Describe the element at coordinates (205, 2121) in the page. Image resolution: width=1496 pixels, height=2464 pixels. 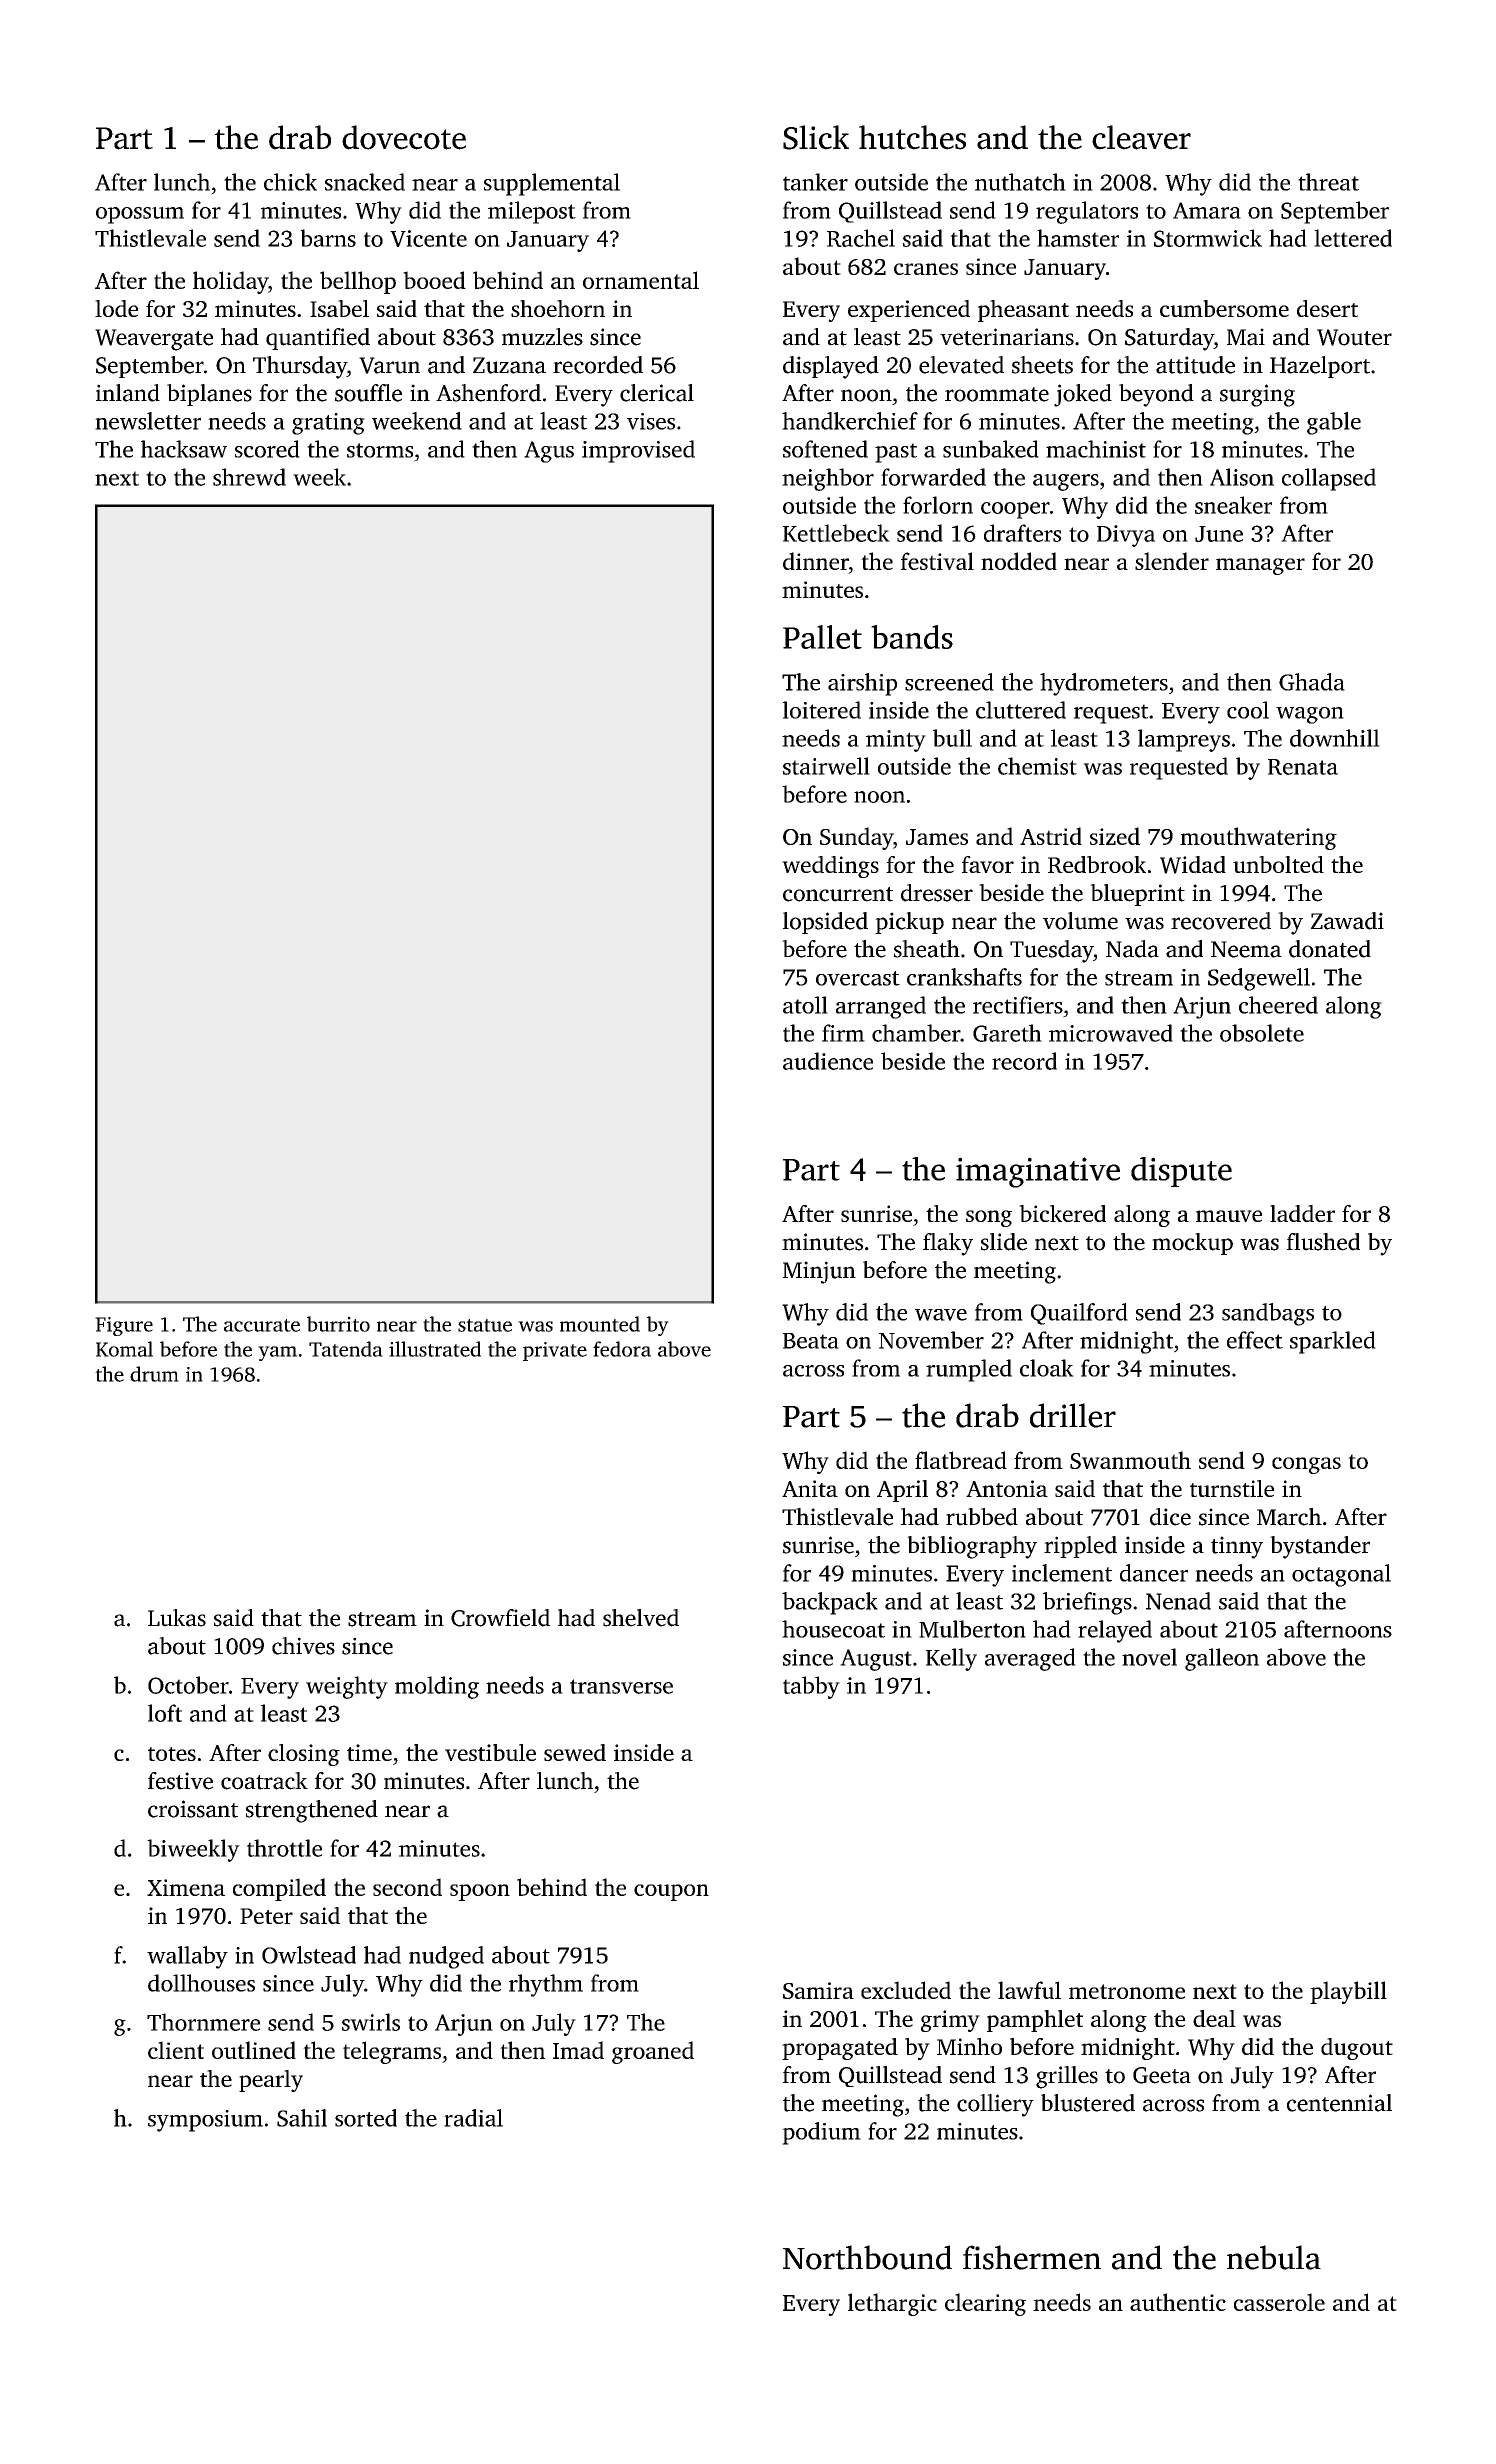
I see `symposium` at that location.
